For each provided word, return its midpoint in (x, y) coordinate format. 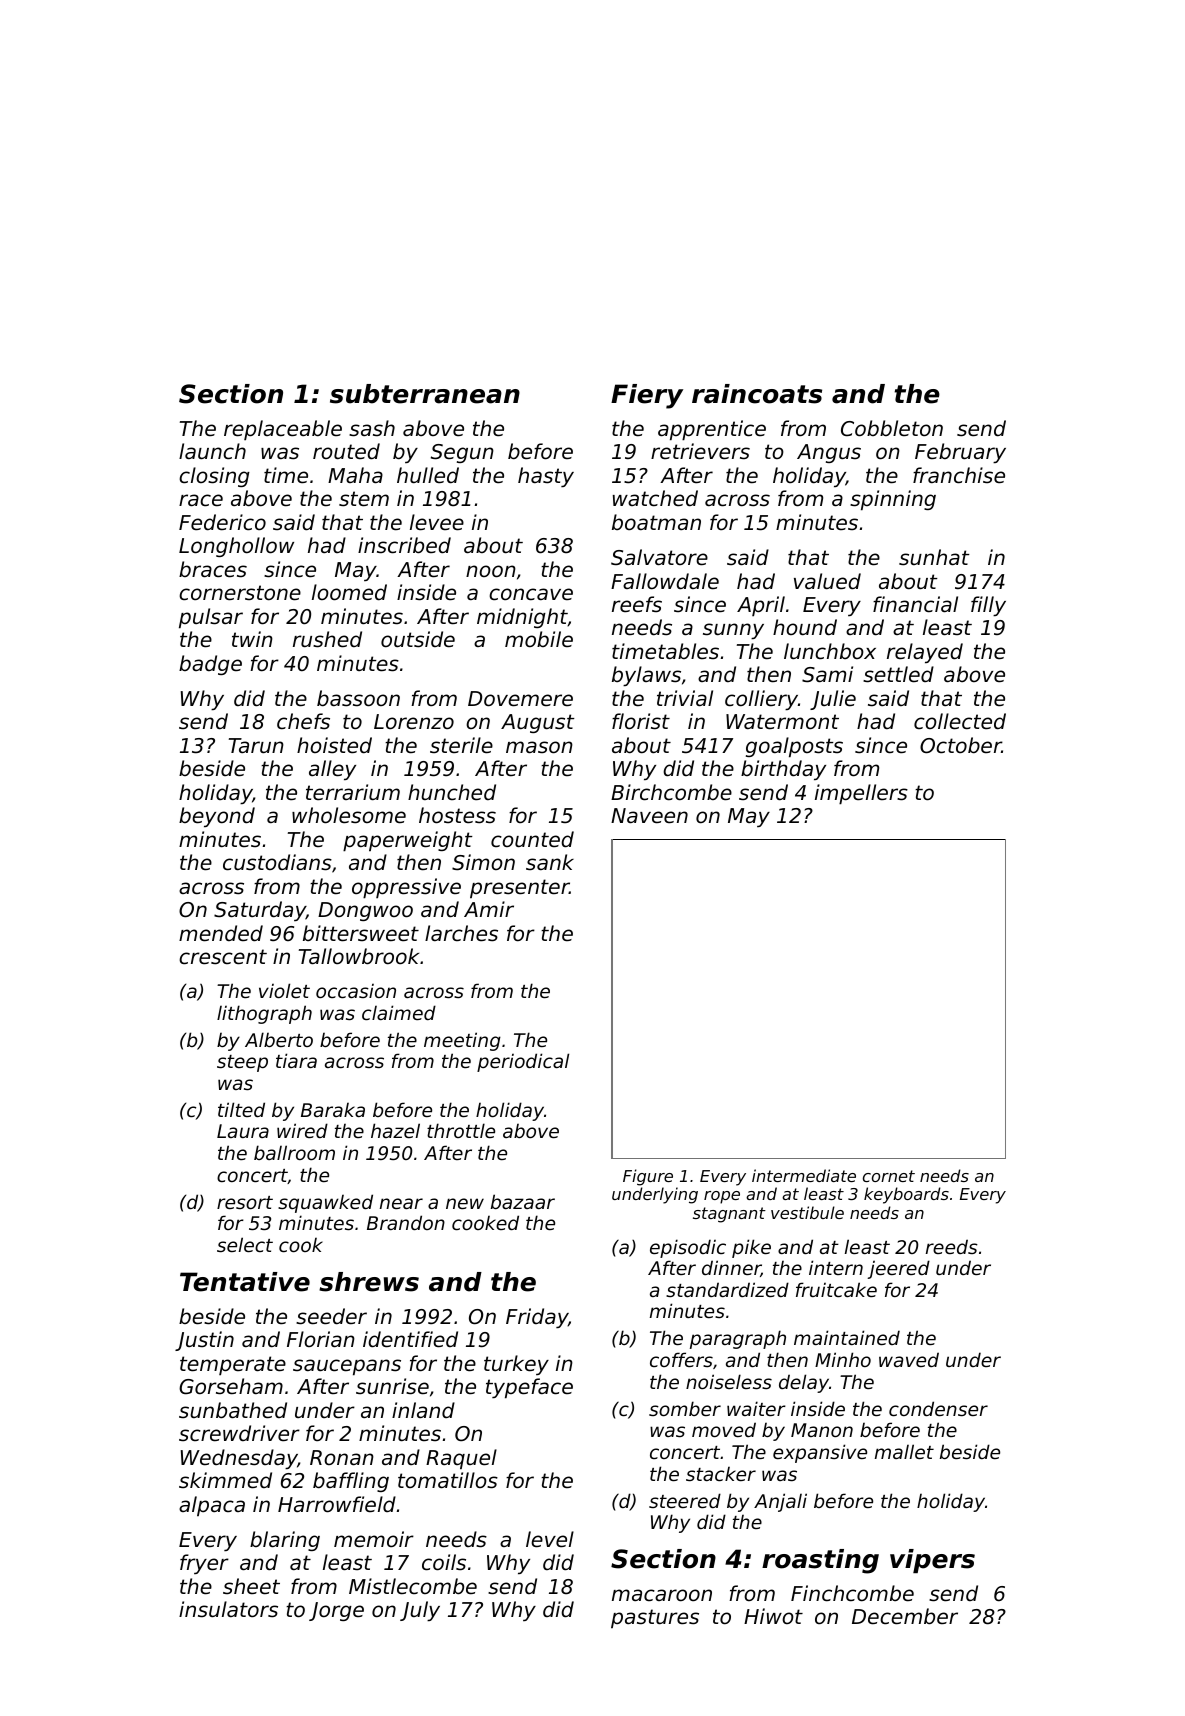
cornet (889, 1176)
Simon (483, 862)
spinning (893, 500)
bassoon (358, 698)
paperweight (408, 841)
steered (685, 1500)
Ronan (342, 1458)
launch (212, 451)
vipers (932, 1561)
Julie (833, 700)
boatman (656, 522)
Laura (243, 1131)
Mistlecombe (413, 1586)
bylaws (646, 676)
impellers (861, 794)
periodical (523, 1062)
